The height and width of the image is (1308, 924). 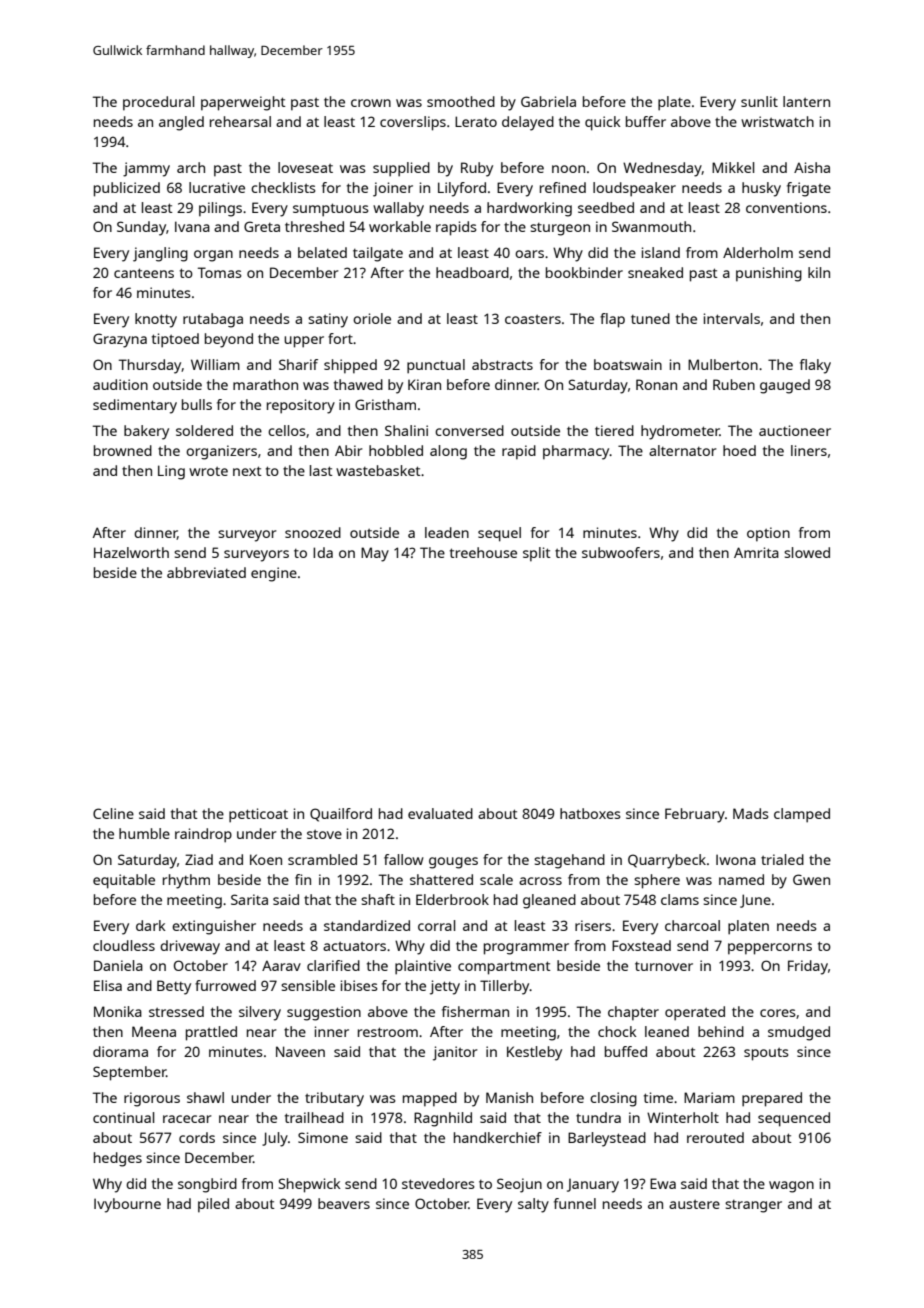 What do you see at coordinates (758, 252) in the image?
I see `Alderholm` at bounding box center [758, 252].
